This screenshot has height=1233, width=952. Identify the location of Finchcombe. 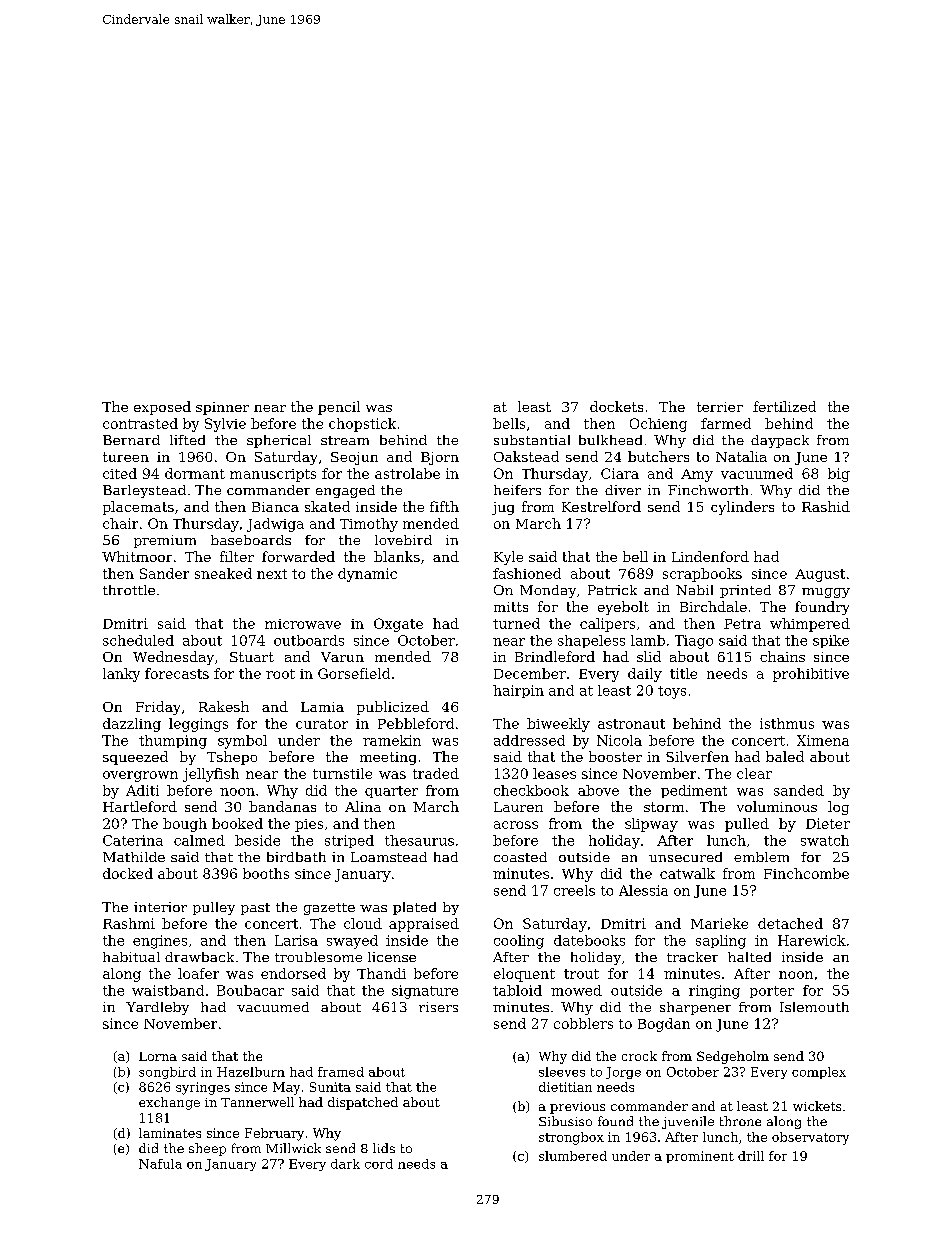
(806, 873).
